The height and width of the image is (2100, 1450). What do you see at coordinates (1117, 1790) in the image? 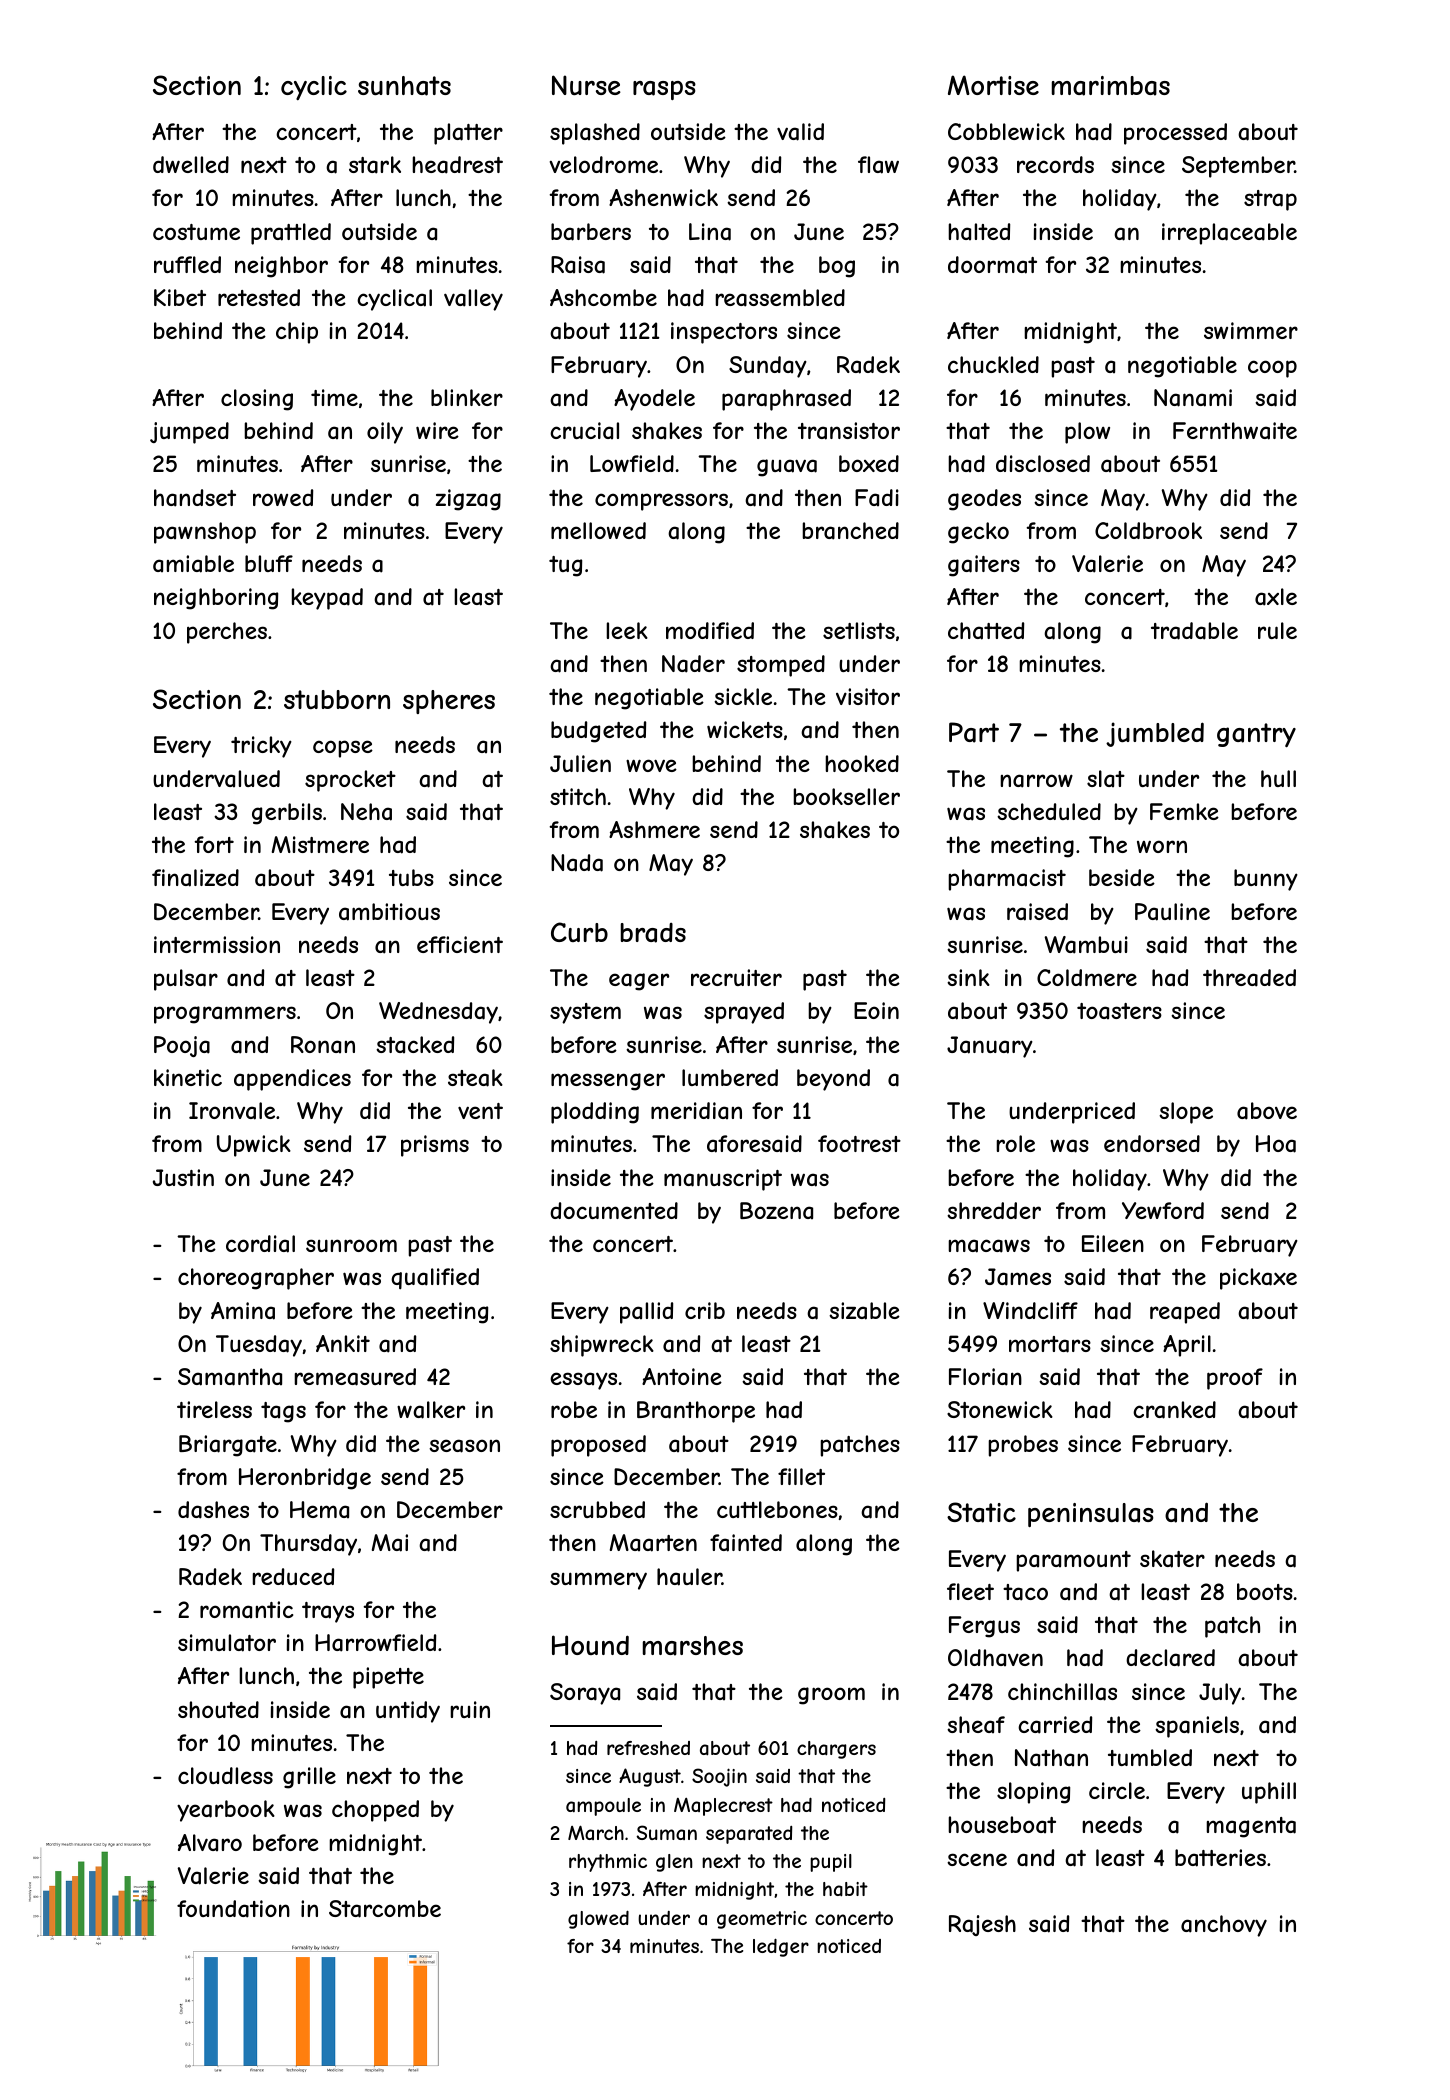
I see `circle` at bounding box center [1117, 1790].
